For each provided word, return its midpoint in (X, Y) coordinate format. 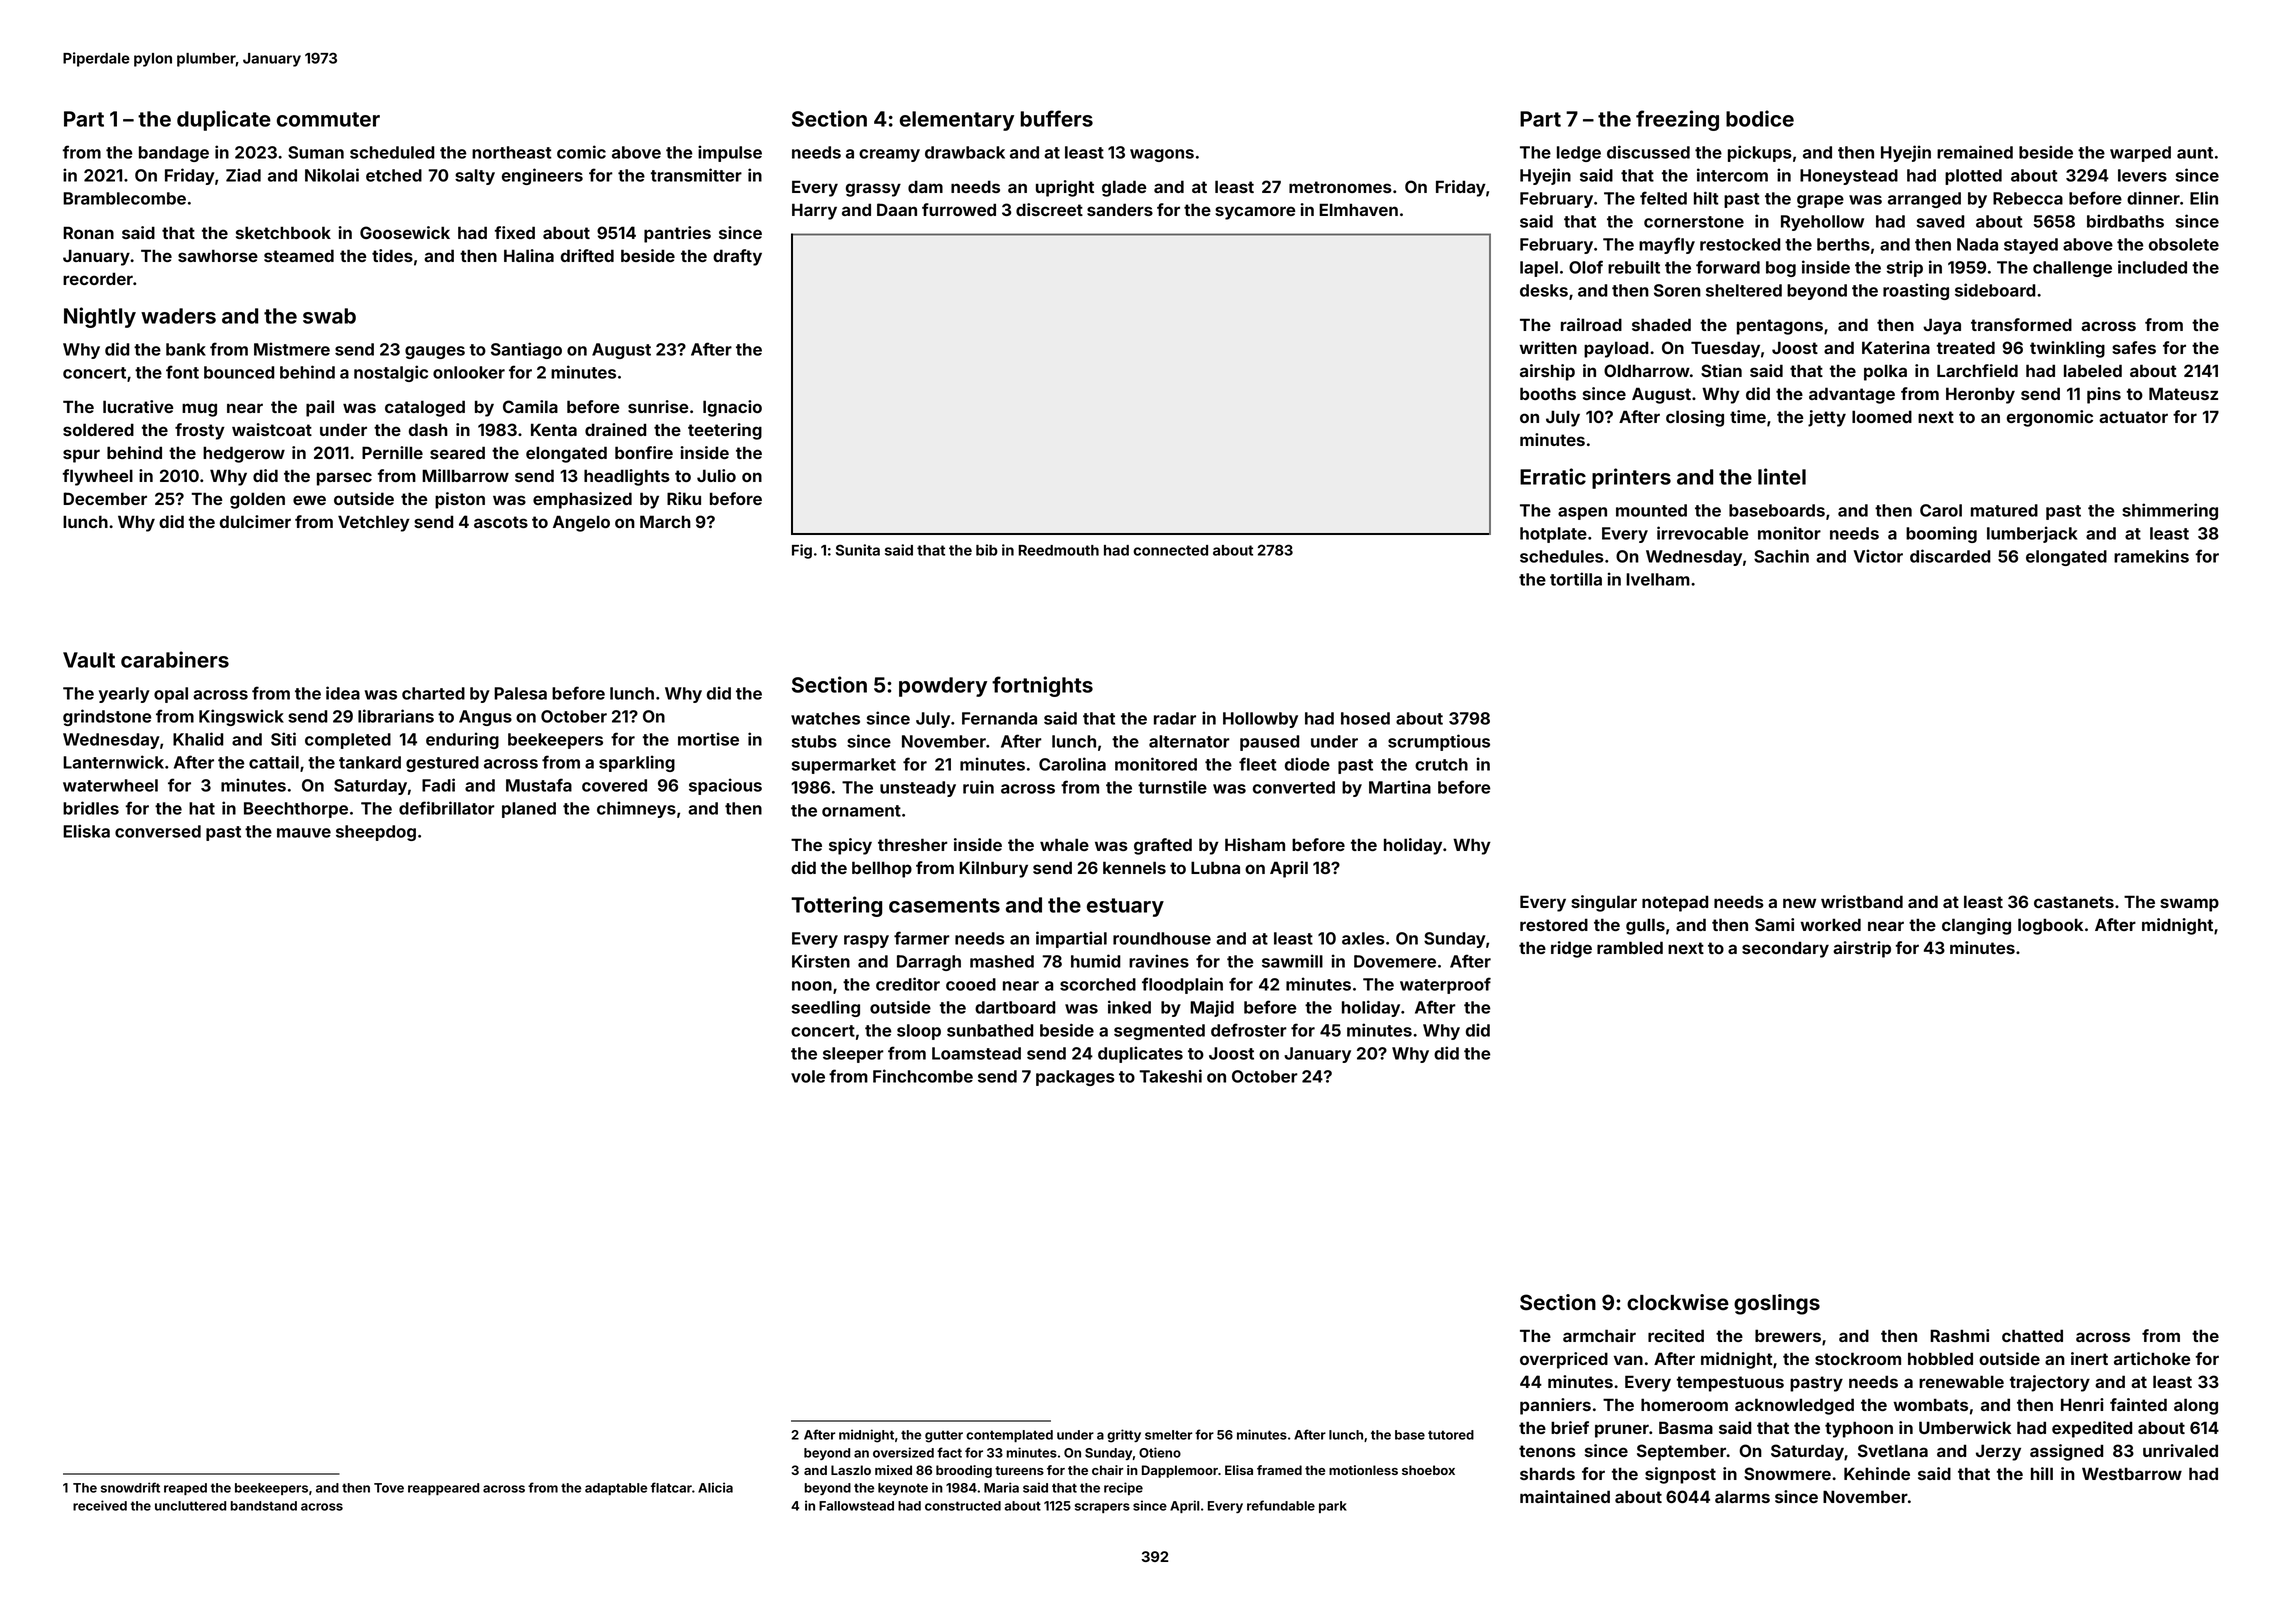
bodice (1760, 118)
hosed (1365, 718)
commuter (328, 119)
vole (808, 1076)
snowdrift (130, 1487)
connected (1170, 550)
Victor (1878, 556)
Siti (283, 739)
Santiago (526, 350)
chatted (2032, 1335)
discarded (1950, 556)
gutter (944, 1436)
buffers (1056, 118)
